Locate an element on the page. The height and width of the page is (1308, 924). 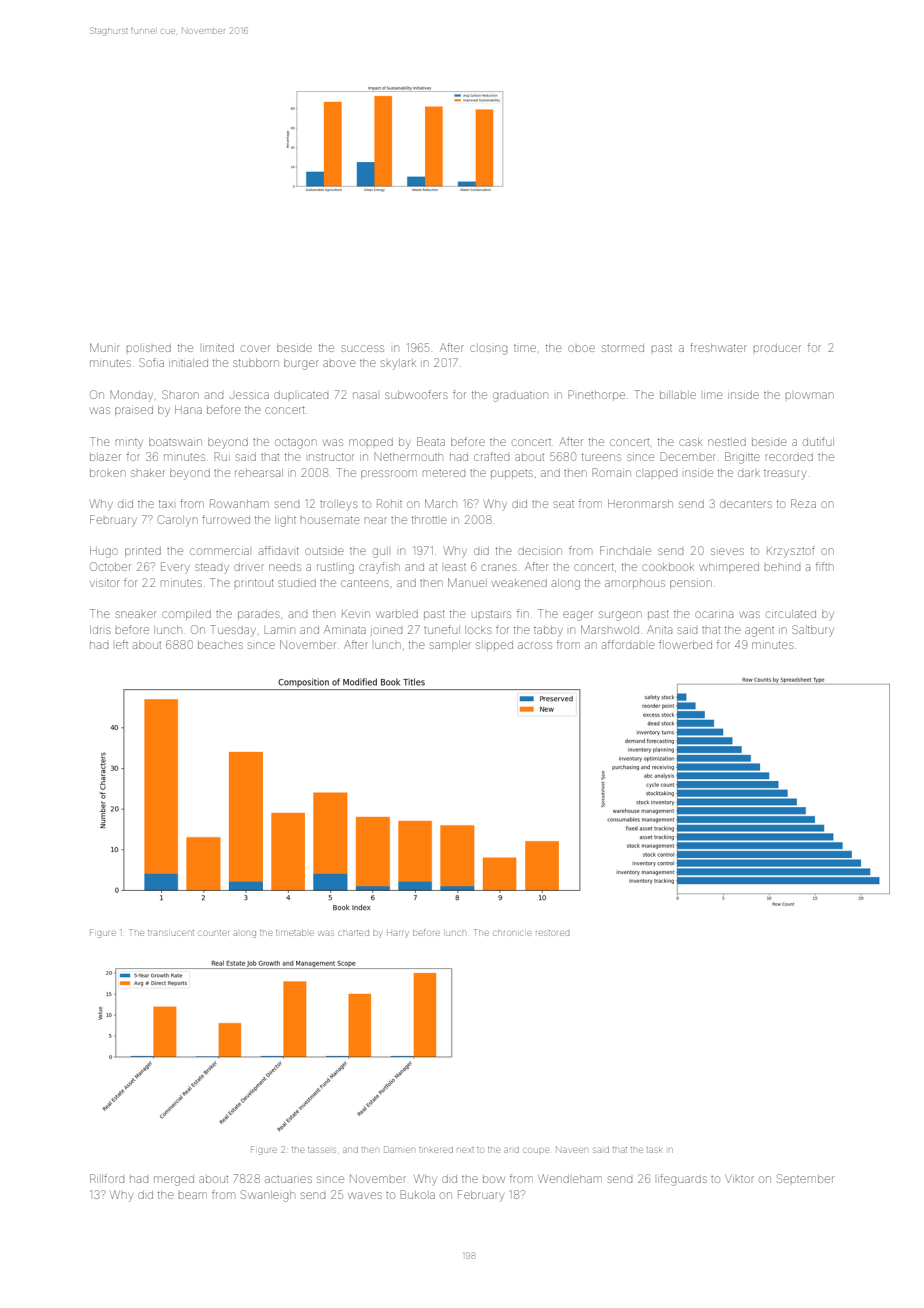
shaker is located at coordinates (148, 473).
